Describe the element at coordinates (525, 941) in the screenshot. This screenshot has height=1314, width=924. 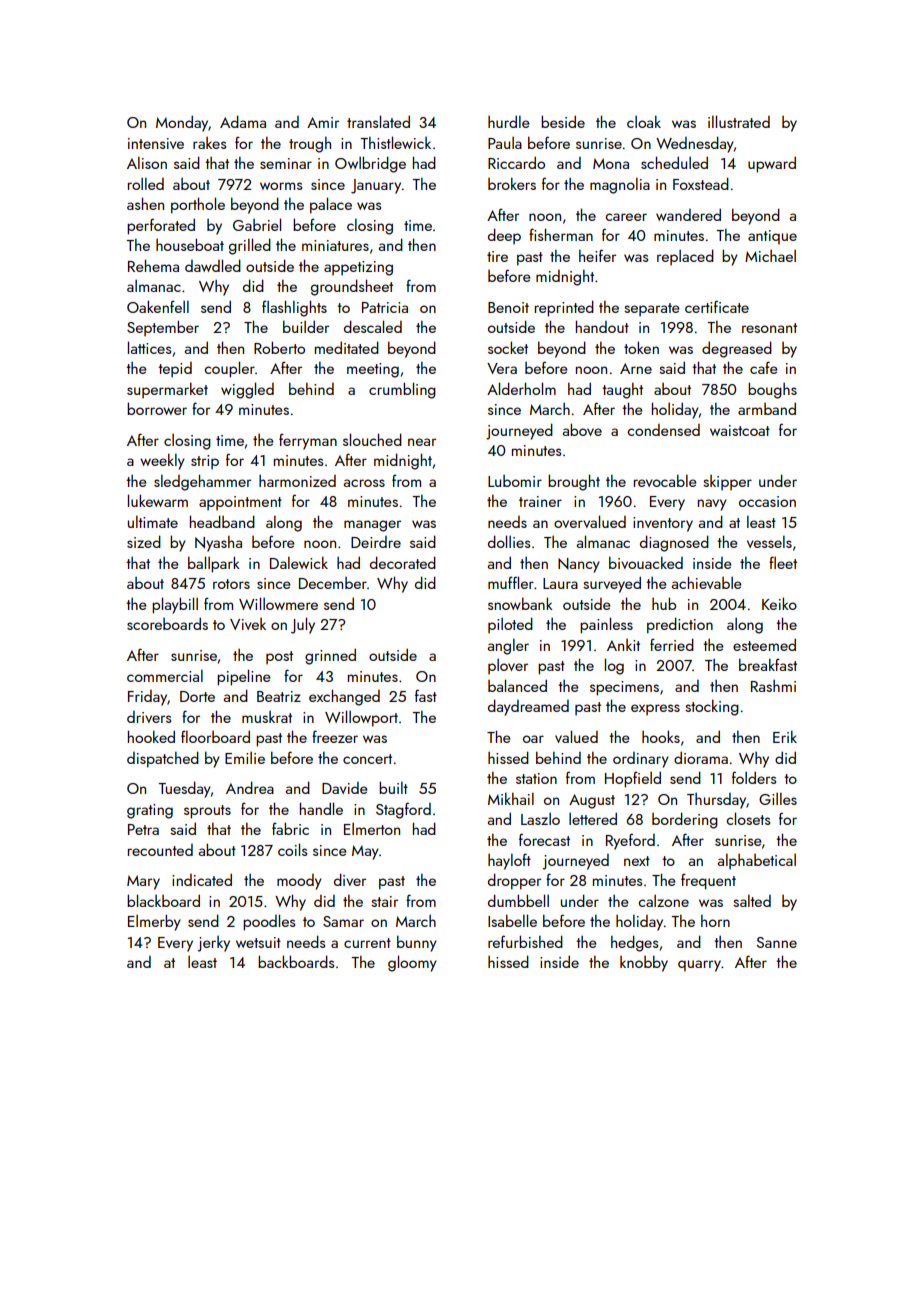
I see `refurbished` at that location.
